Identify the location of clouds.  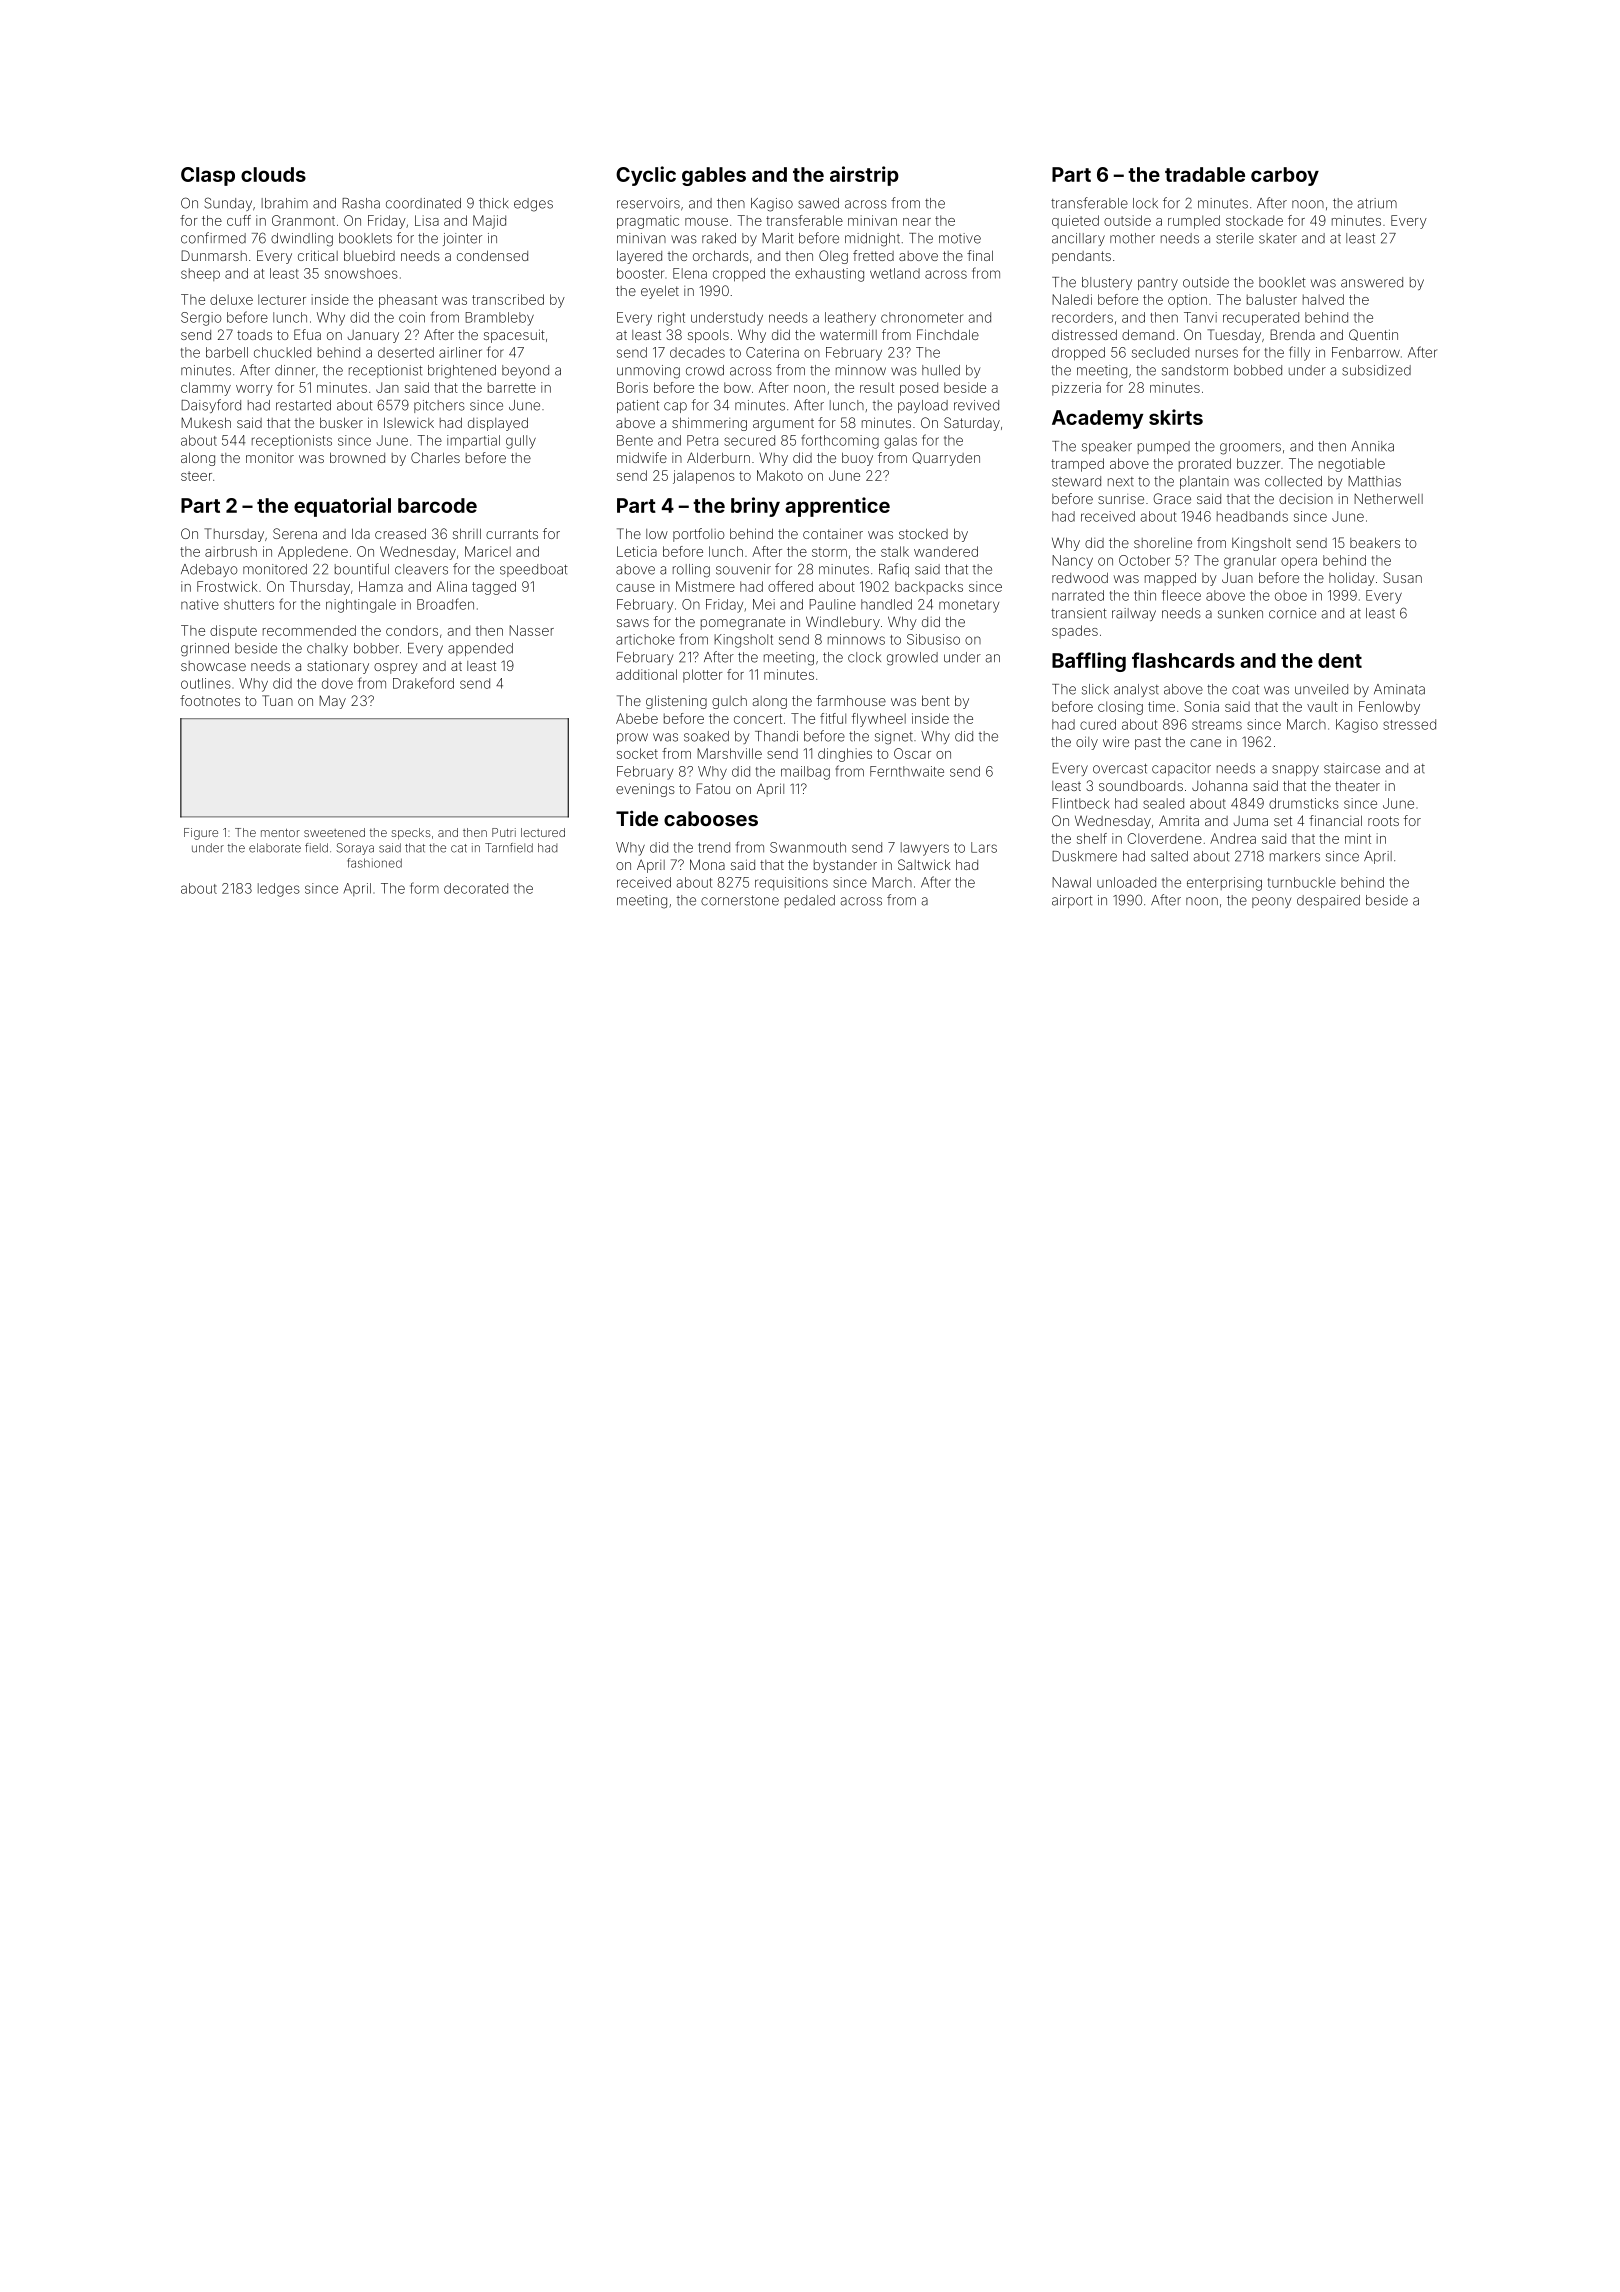
(273, 174).
